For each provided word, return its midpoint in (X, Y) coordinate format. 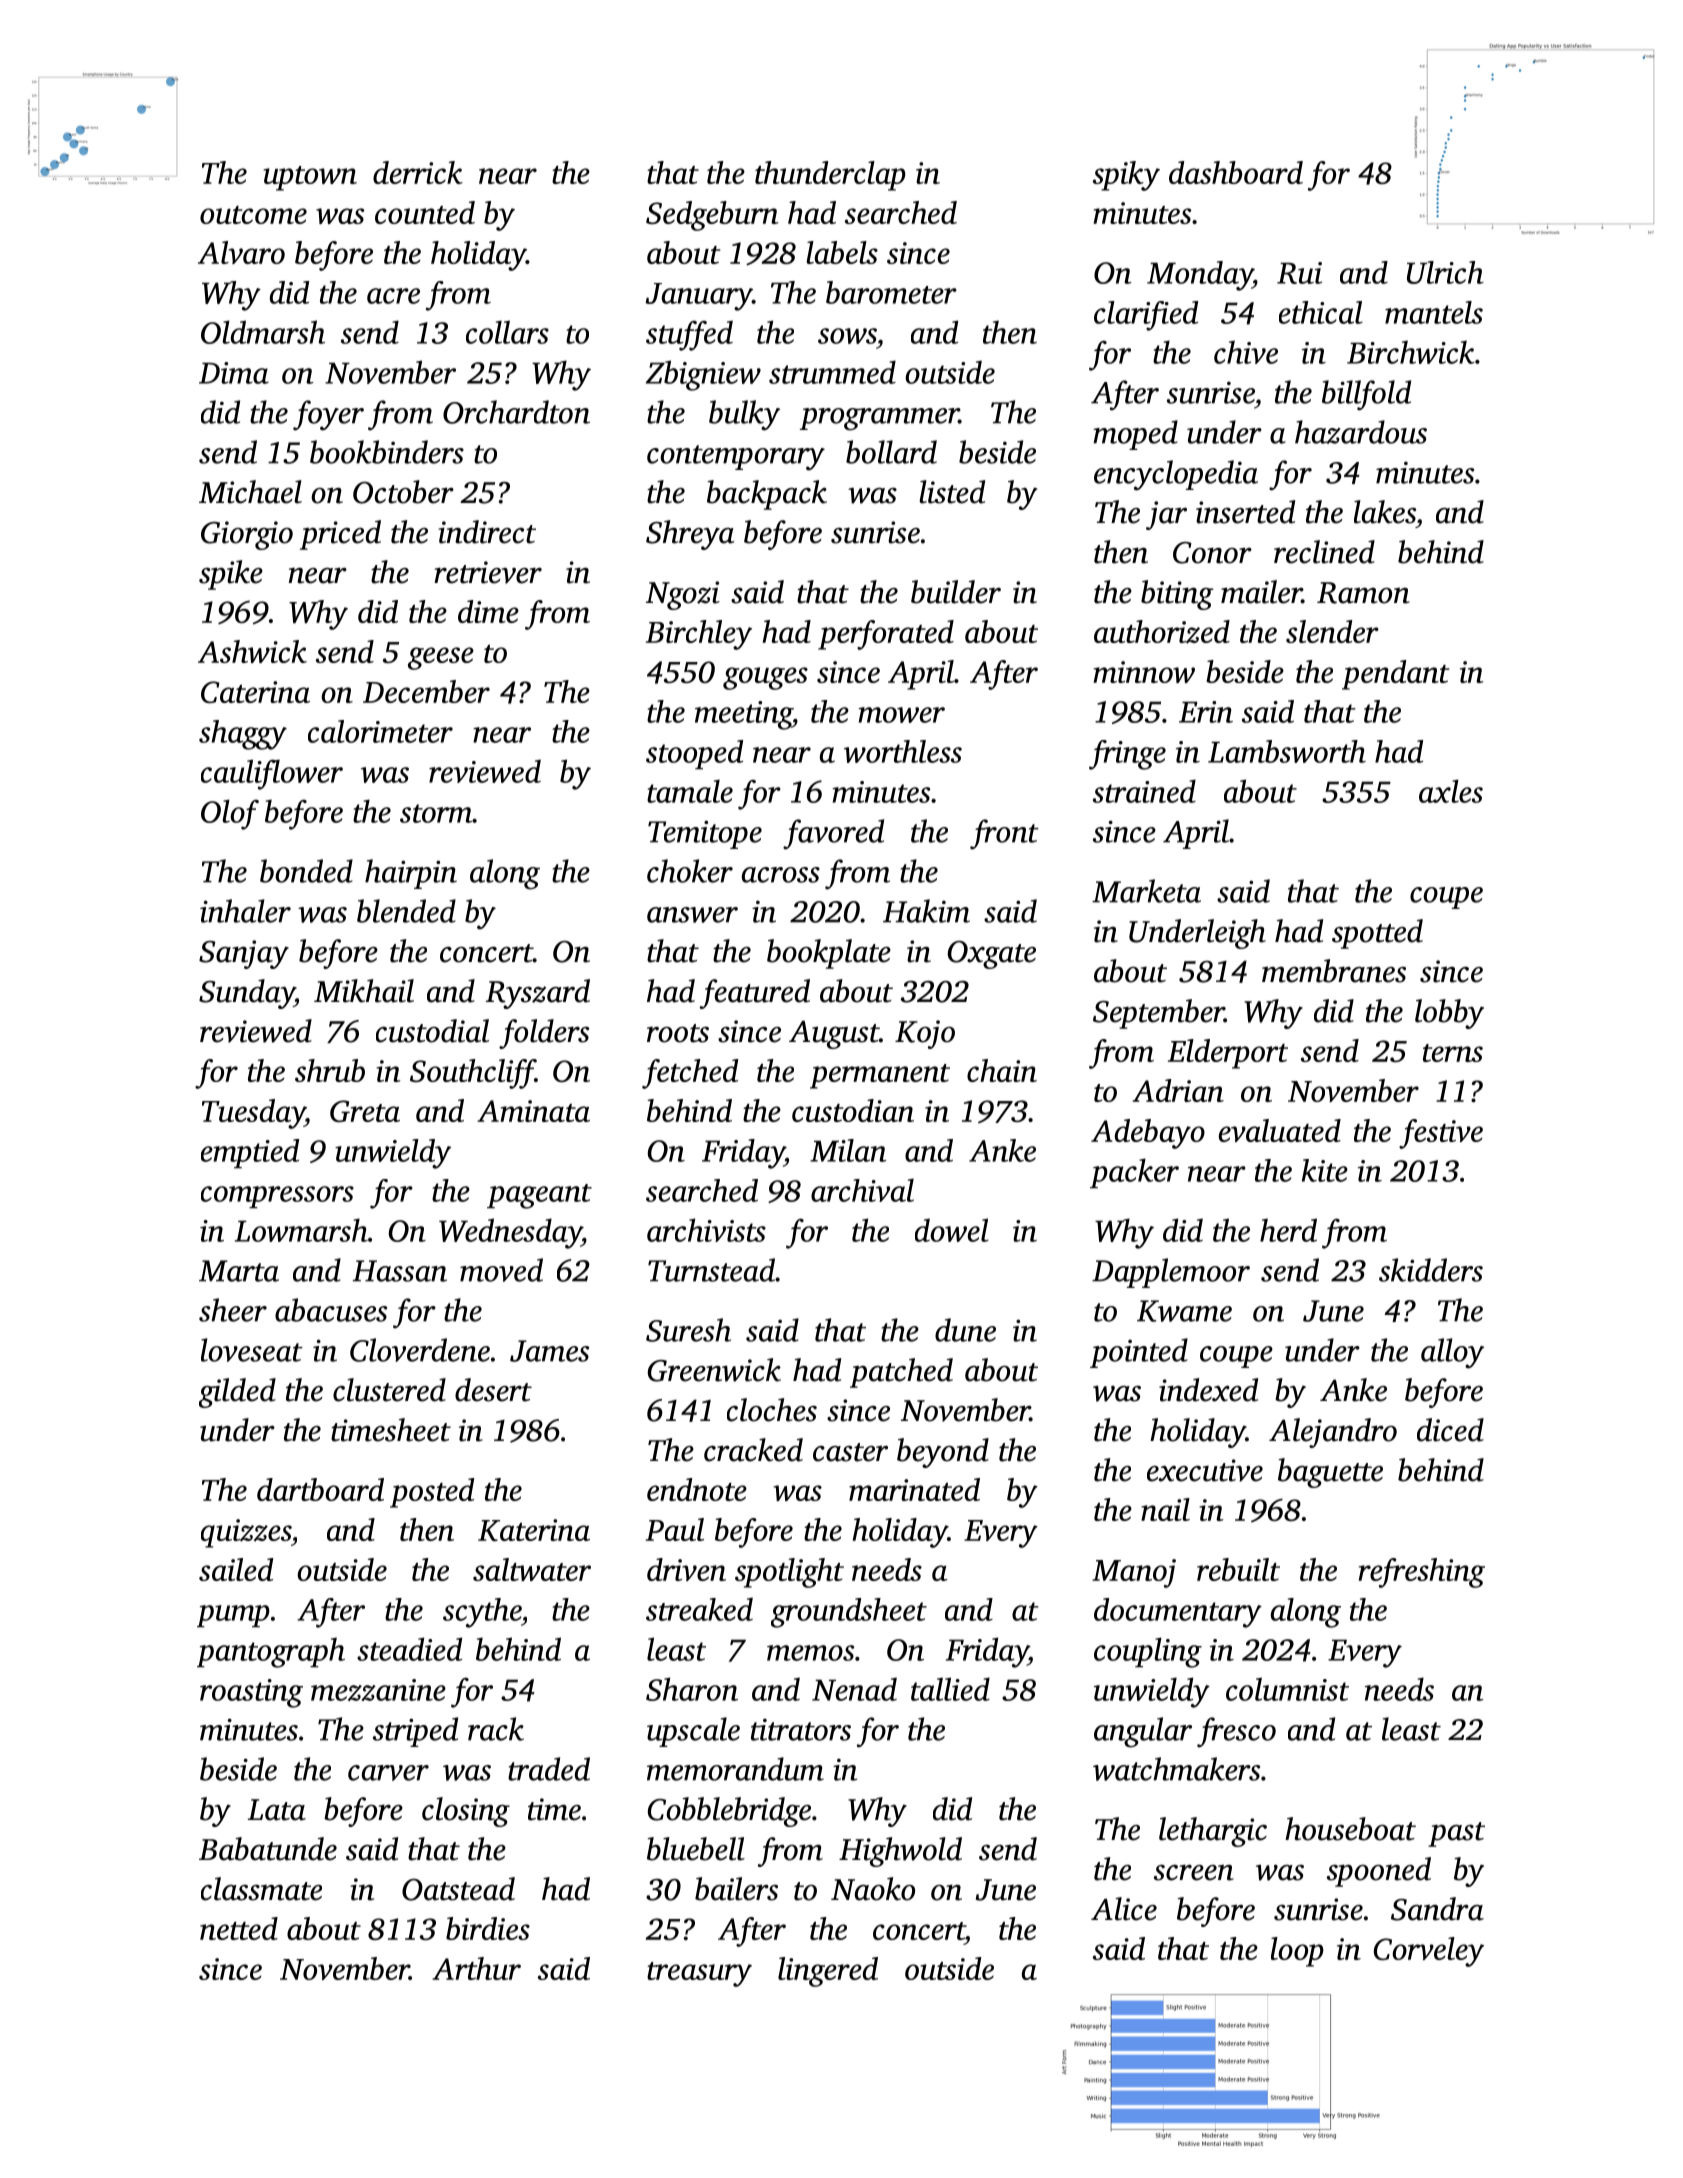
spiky (1126, 176)
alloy (1452, 1353)
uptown (310, 178)
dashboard (1236, 172)
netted (239, 1928)
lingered (828, 1972)
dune (965, 1330)
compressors (277, 1197)
